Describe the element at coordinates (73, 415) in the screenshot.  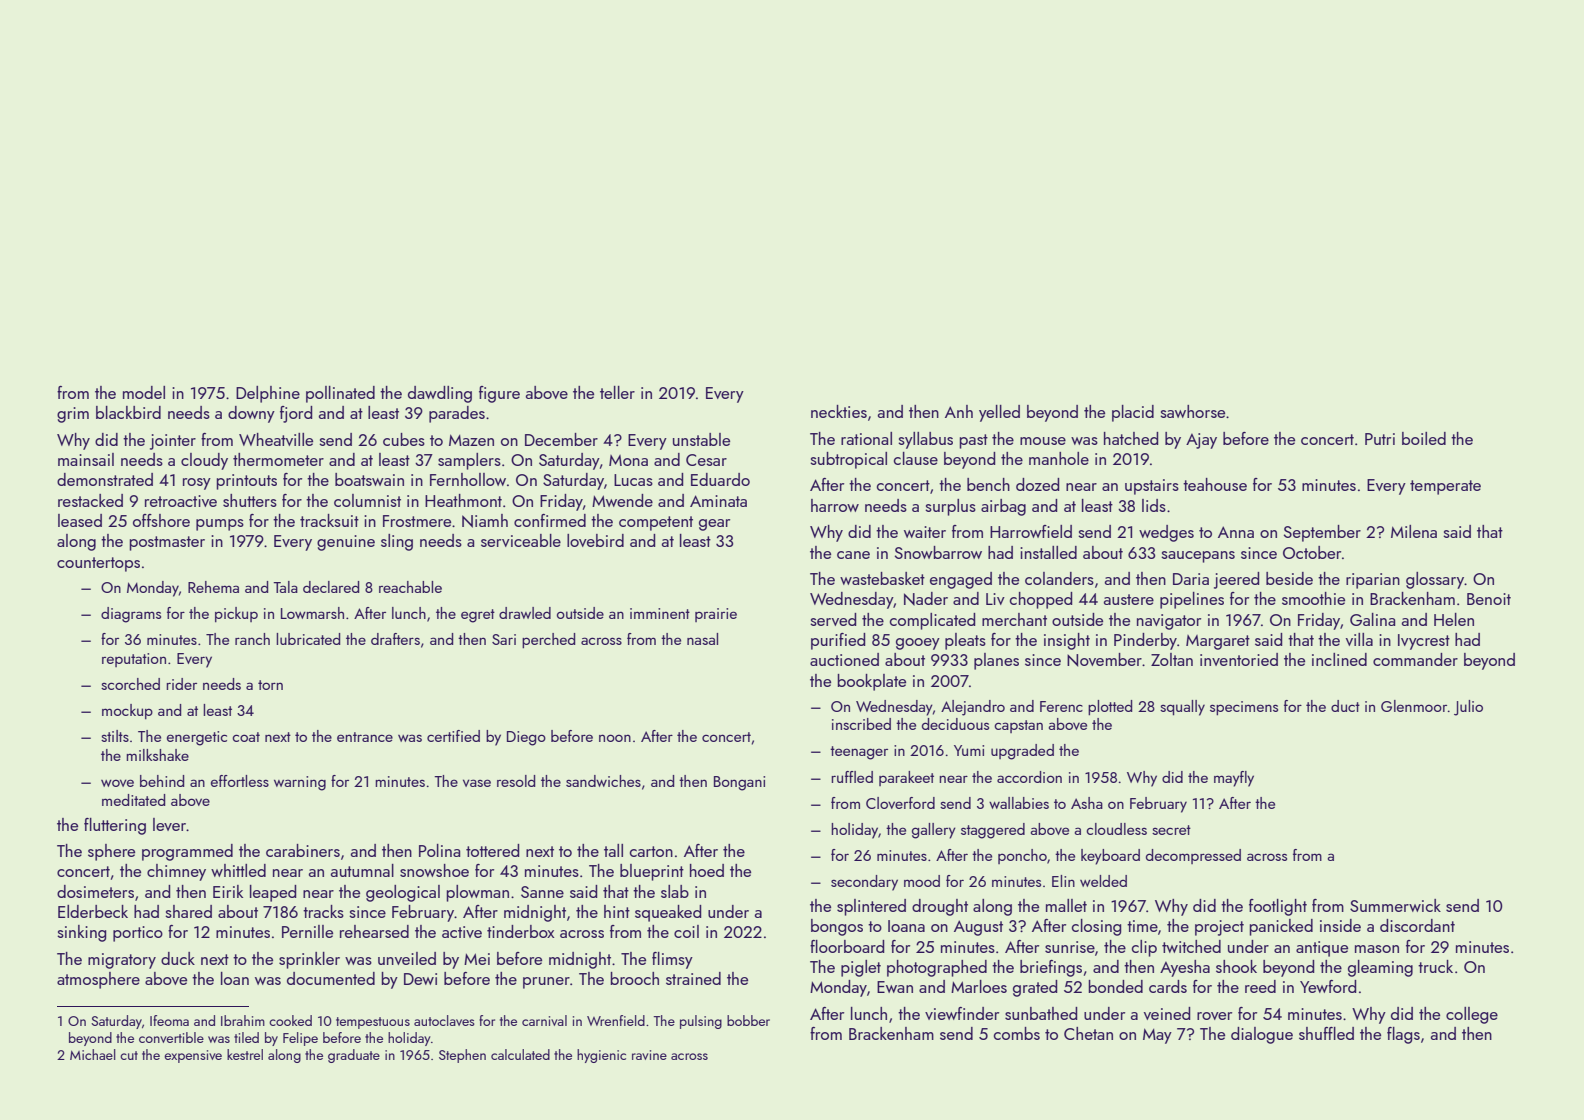
I see `grim` at that location.
